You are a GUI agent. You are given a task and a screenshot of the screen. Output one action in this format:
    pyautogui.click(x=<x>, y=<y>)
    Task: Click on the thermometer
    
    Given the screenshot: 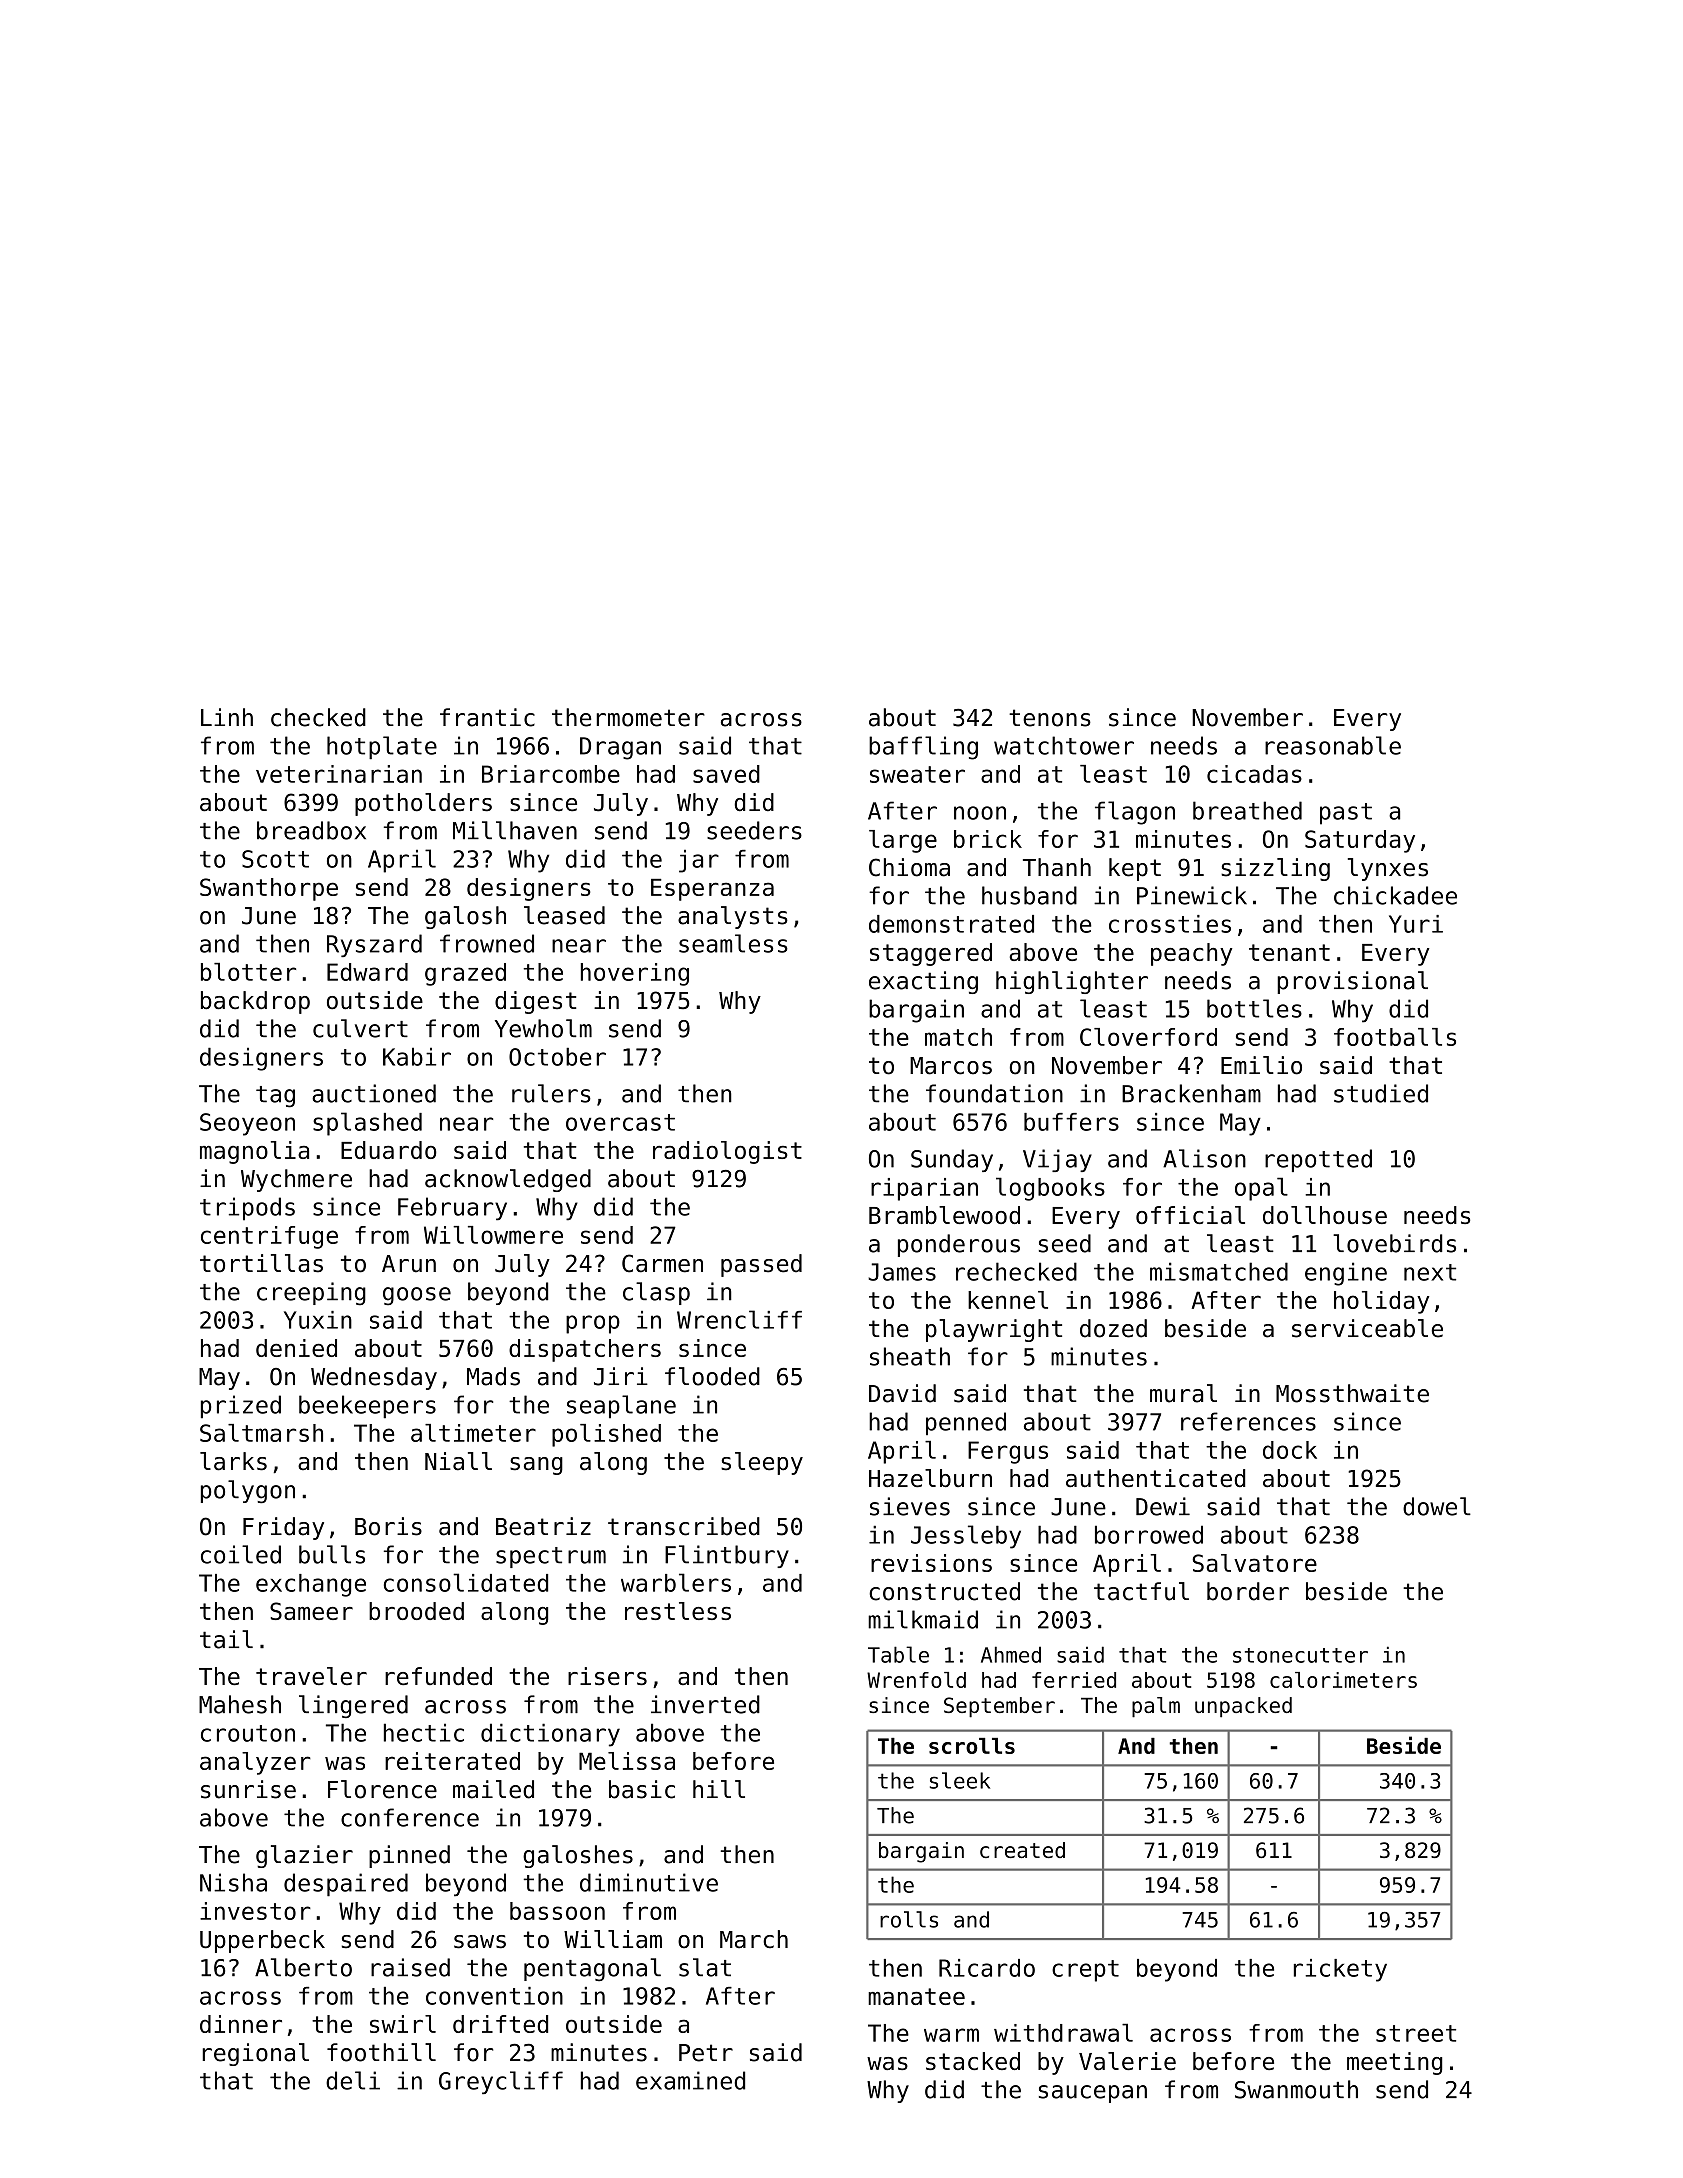 What is the action you would take?
    pyautogui.click(x=628, y=717)
